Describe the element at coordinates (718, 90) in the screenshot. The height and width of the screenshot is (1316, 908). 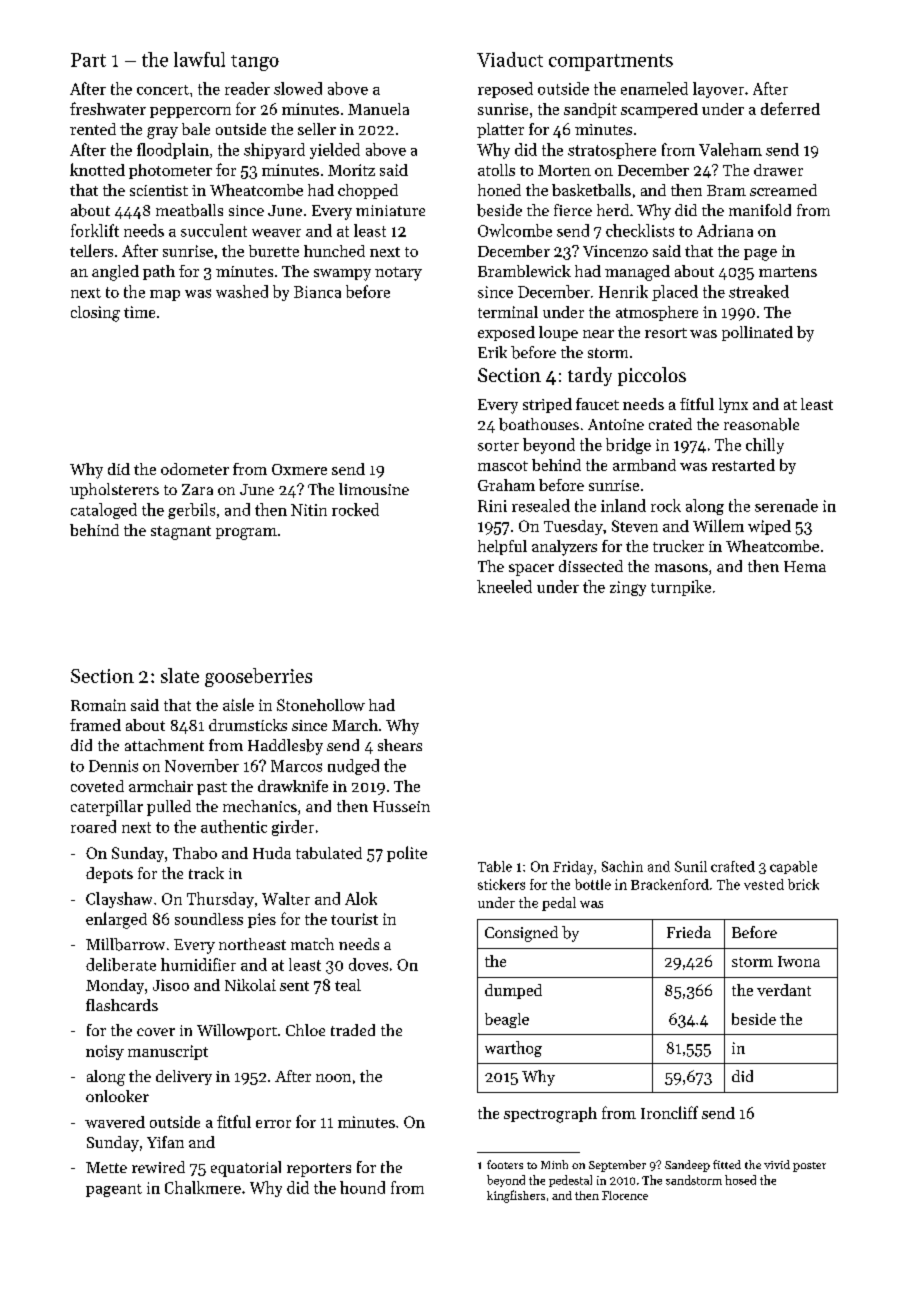
I see `layover` at that location.
